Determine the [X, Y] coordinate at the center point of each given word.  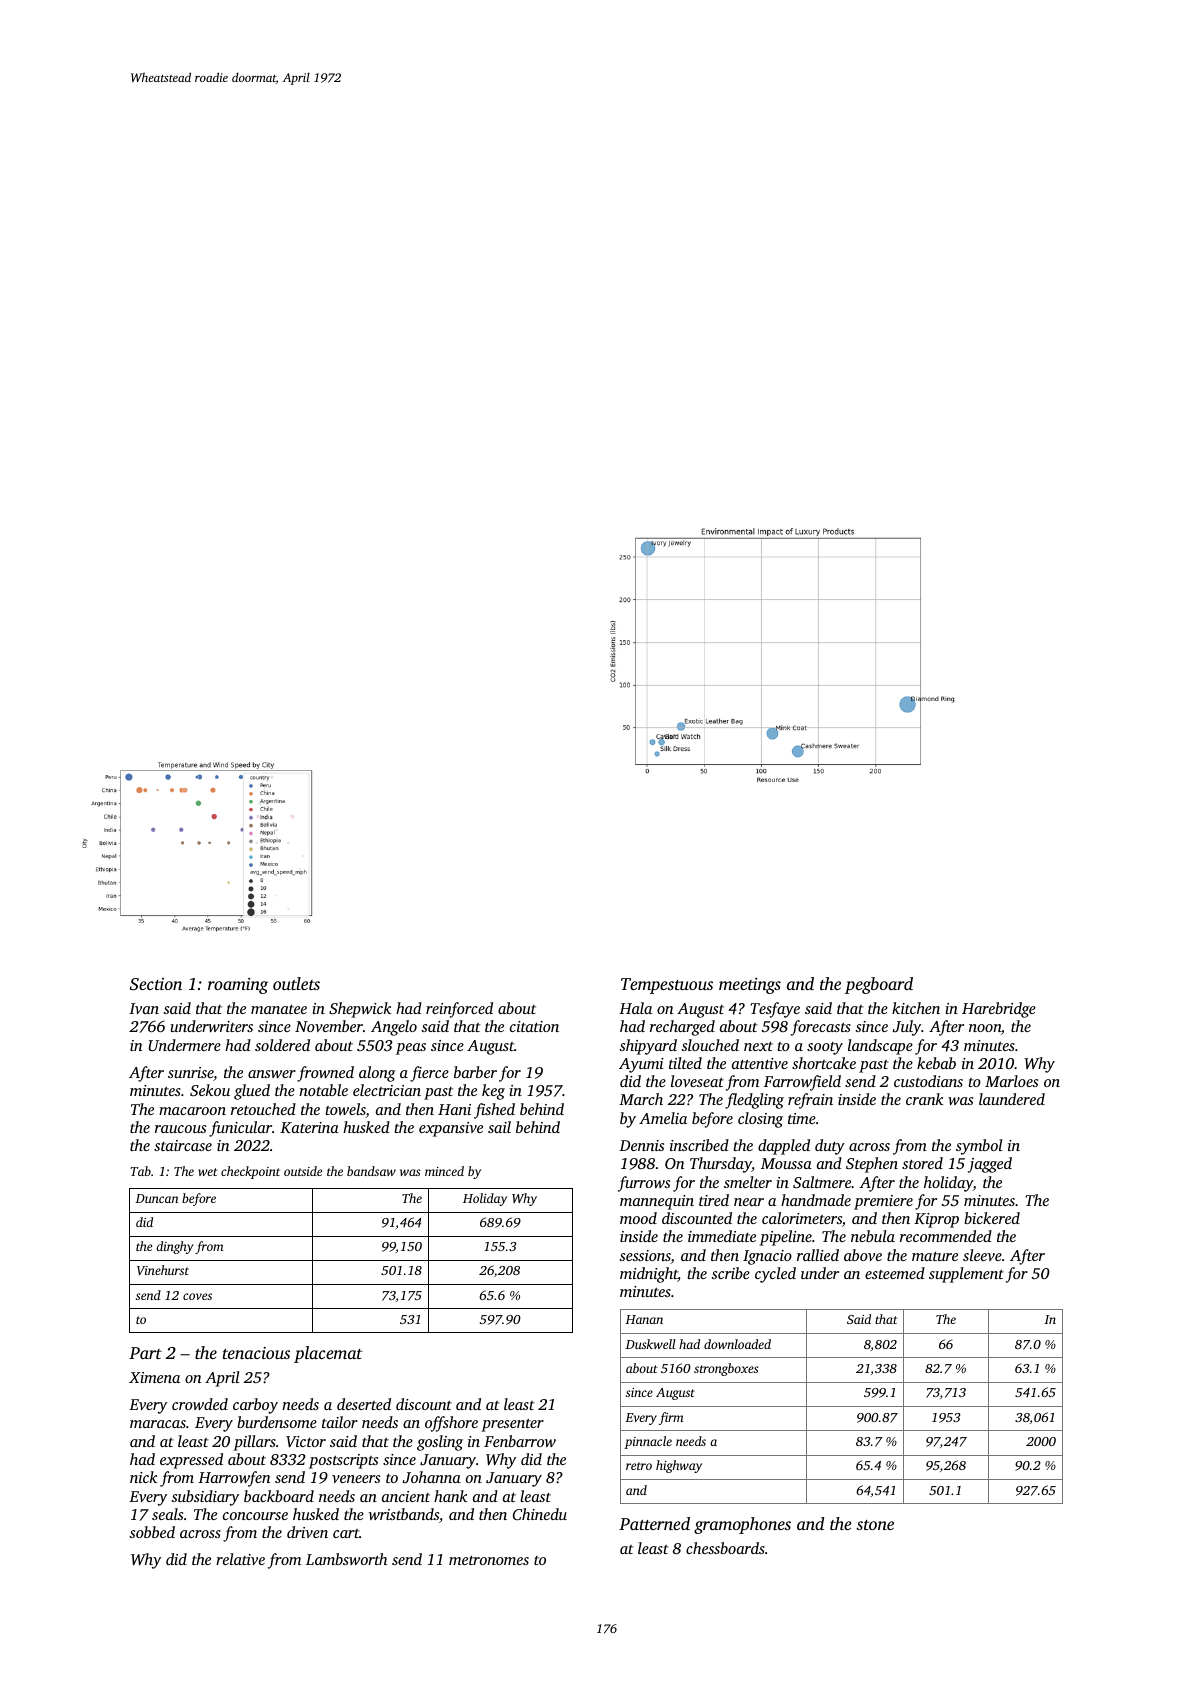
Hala [635, 1008]
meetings [750, 986]
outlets [296, 983]
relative [240, 1559]
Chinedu [540, 1514]
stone [875, 1525]
